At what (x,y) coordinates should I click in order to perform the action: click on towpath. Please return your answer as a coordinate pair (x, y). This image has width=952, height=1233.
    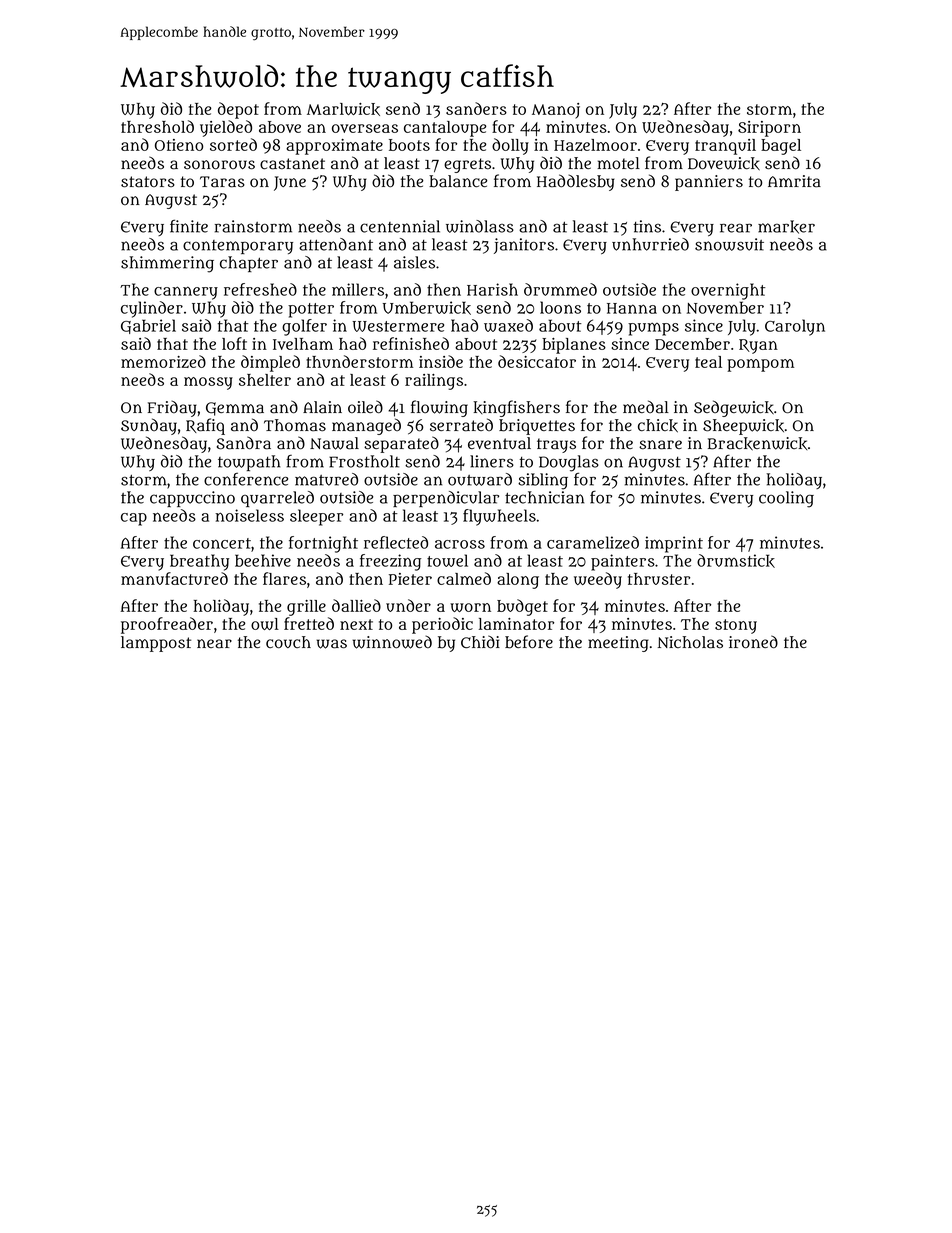
    Looking at the image, I should click on (249, 463).
